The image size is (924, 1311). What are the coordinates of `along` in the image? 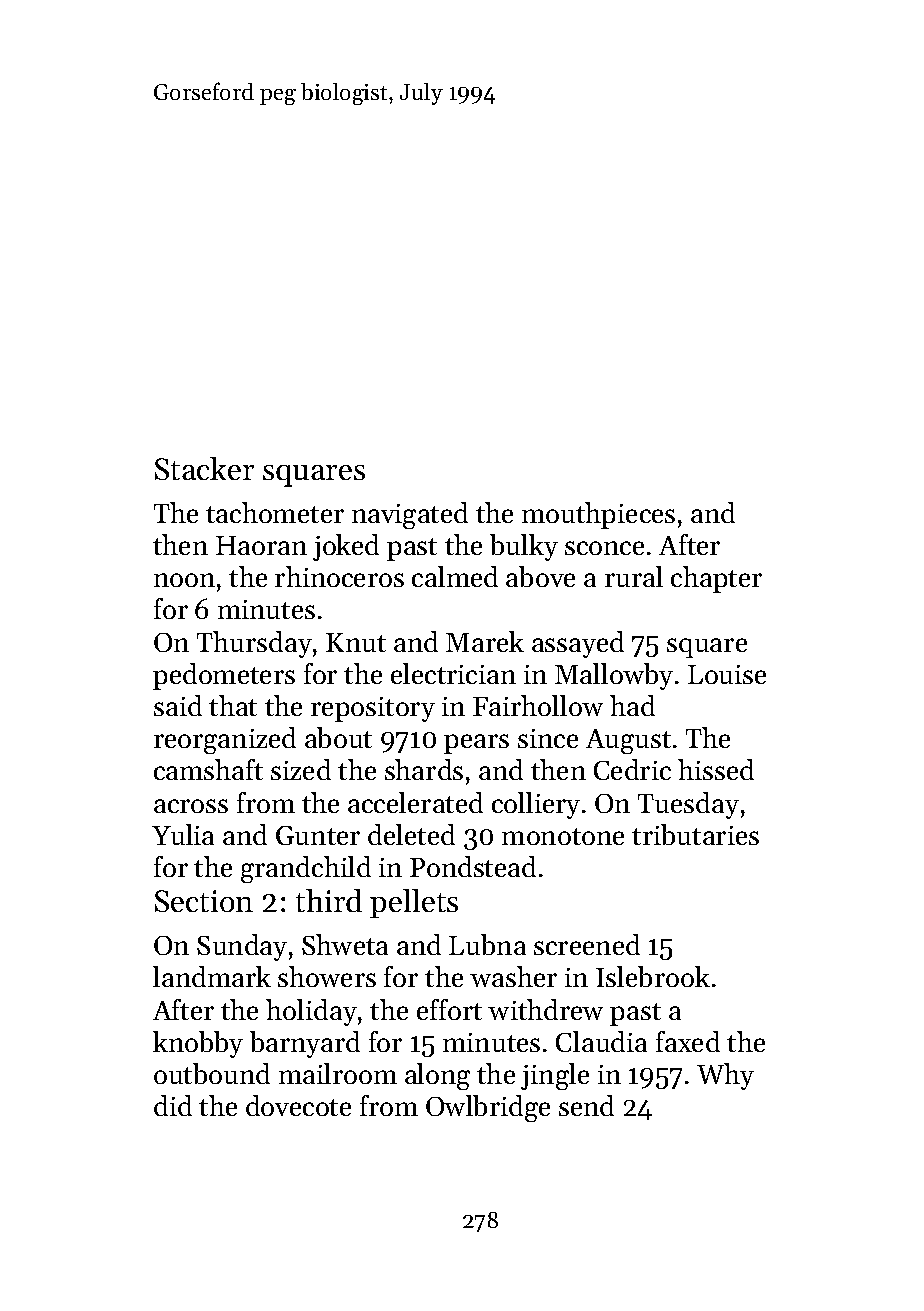 It's located at (437, 1076).
